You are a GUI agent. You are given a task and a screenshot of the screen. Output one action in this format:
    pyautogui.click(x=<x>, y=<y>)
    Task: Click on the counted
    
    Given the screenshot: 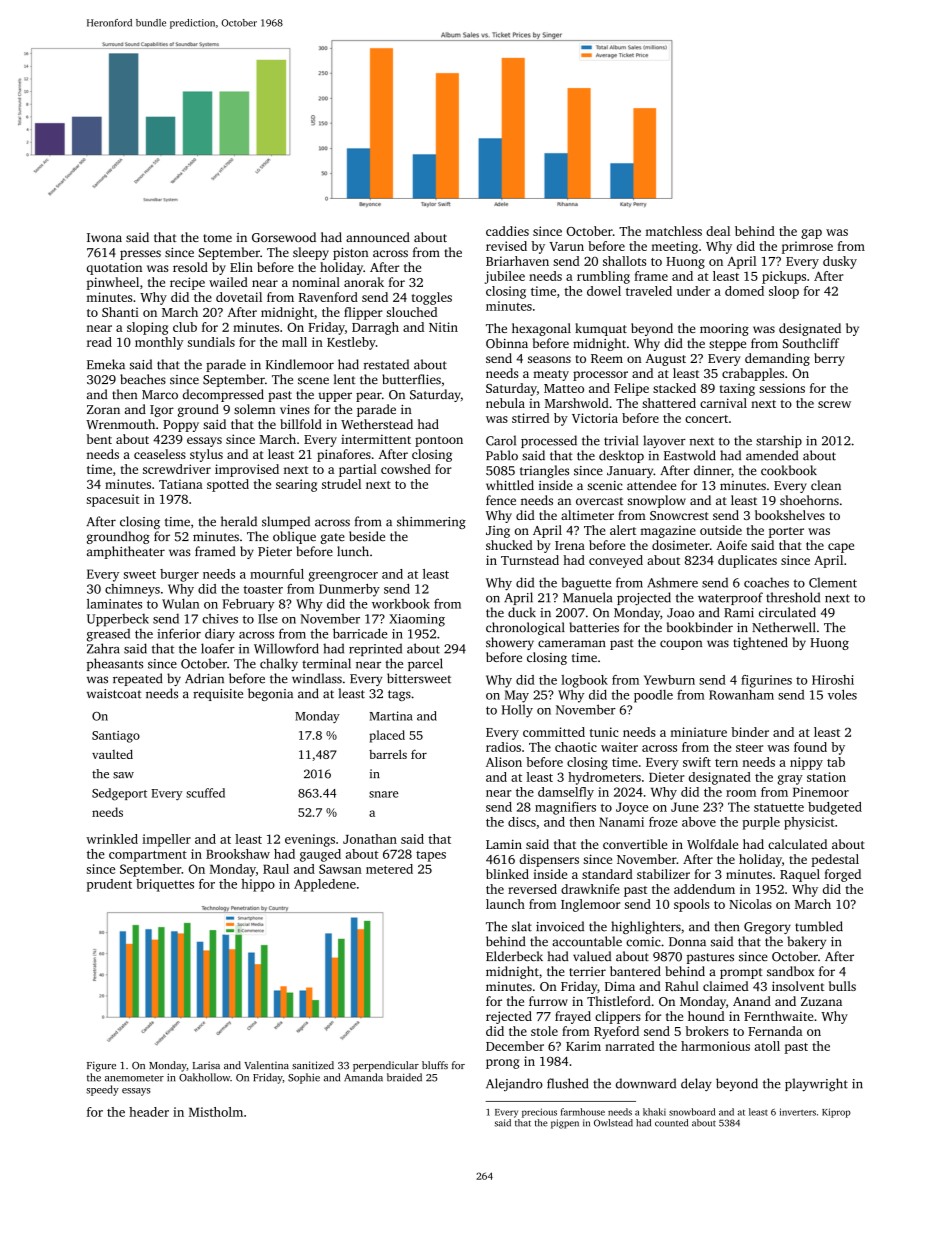 What is the action you would take?
    pyautogui.click(x=671, y=1123)
